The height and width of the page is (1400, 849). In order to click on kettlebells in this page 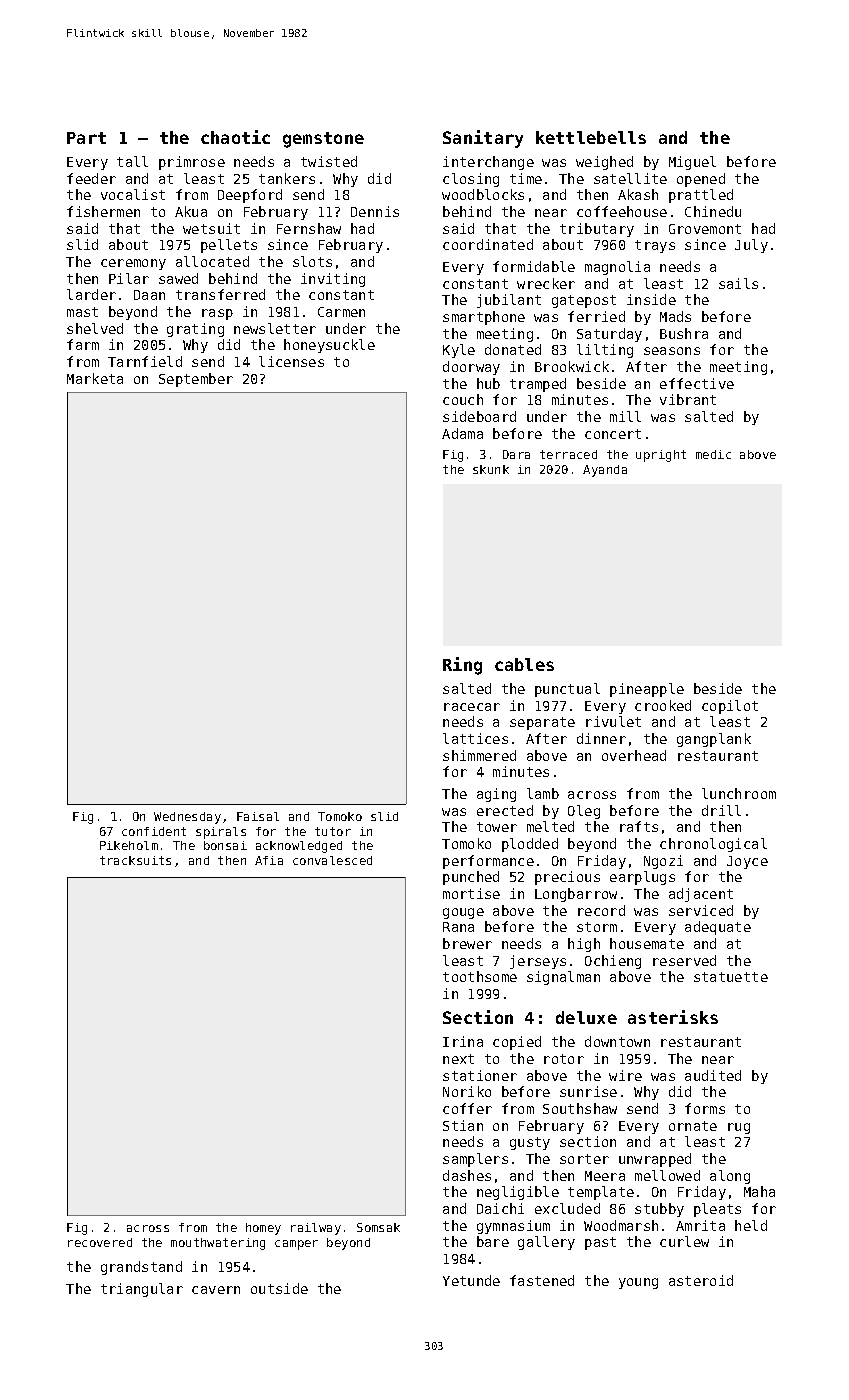, I will do `click(591, 137)`.
